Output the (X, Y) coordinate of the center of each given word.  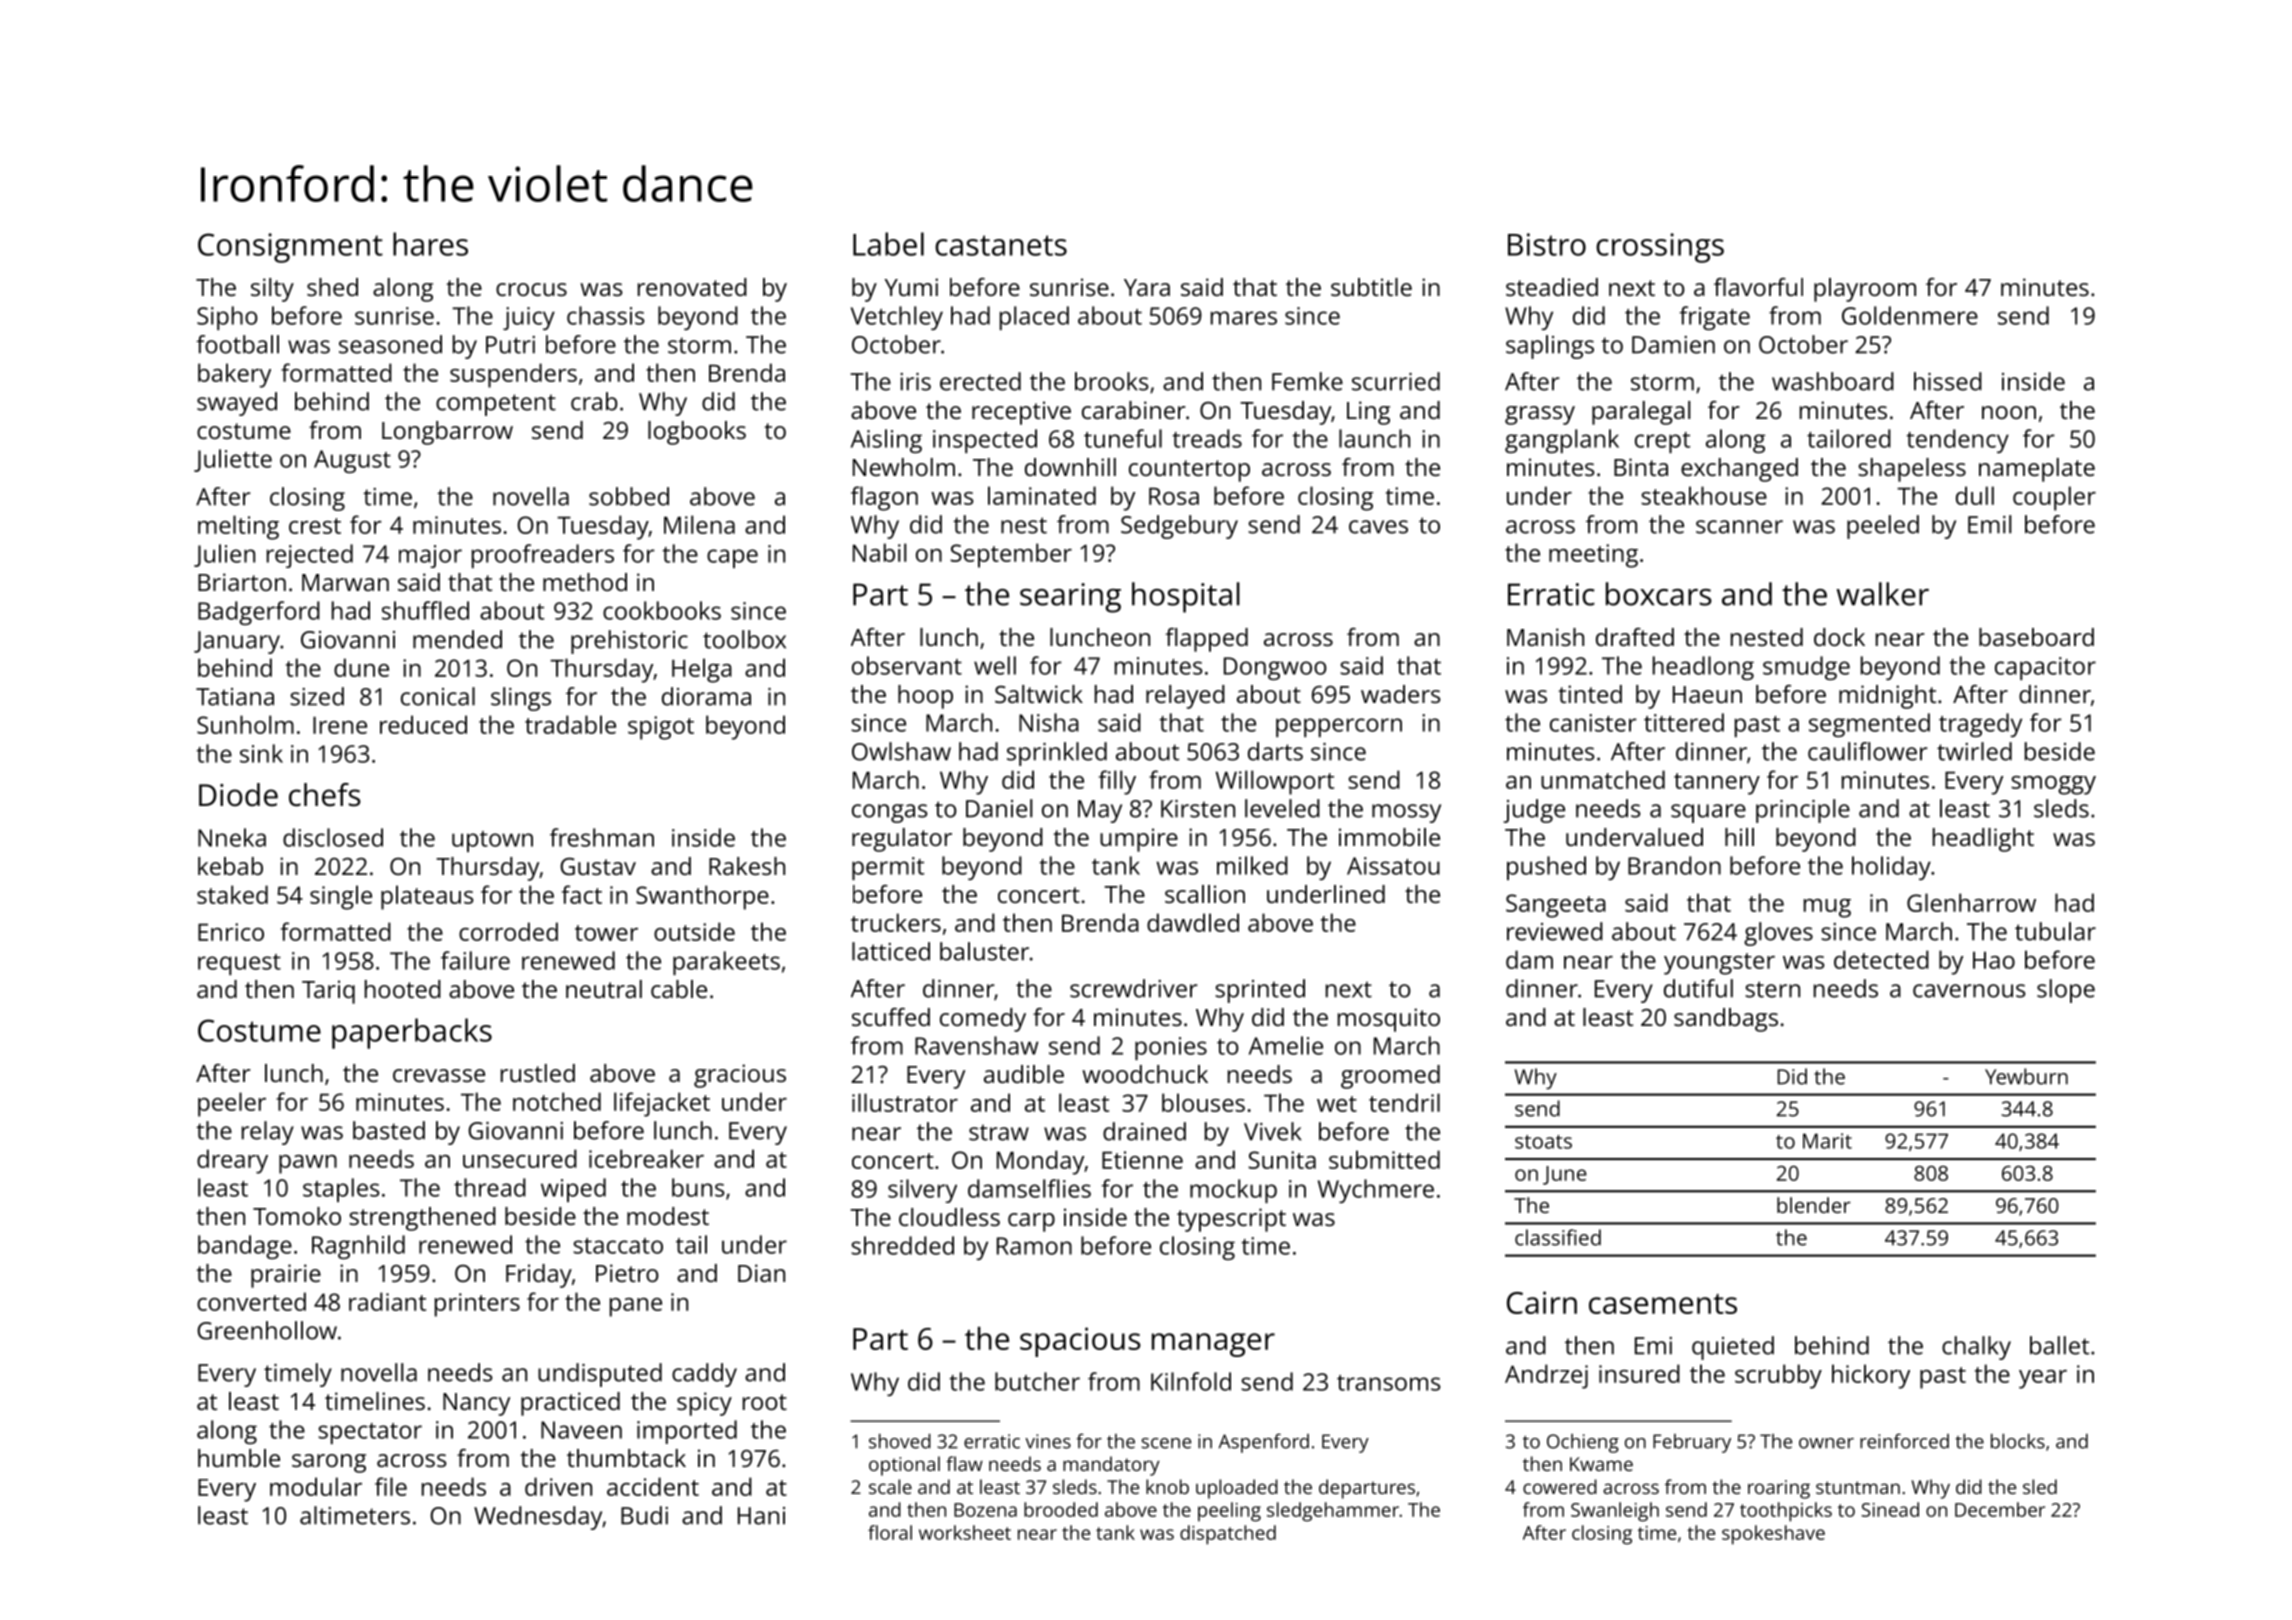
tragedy (1980, 725)
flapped (1206, 640)
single (341, 897)
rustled (538, 1073)
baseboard (2036, 637)
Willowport (1275, 782)
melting (238, 527)
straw (999, 1132)
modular (316, 1486)
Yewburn (2026, 1076)
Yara (1147, 287)
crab (594, 401)
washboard (1833, 381)
